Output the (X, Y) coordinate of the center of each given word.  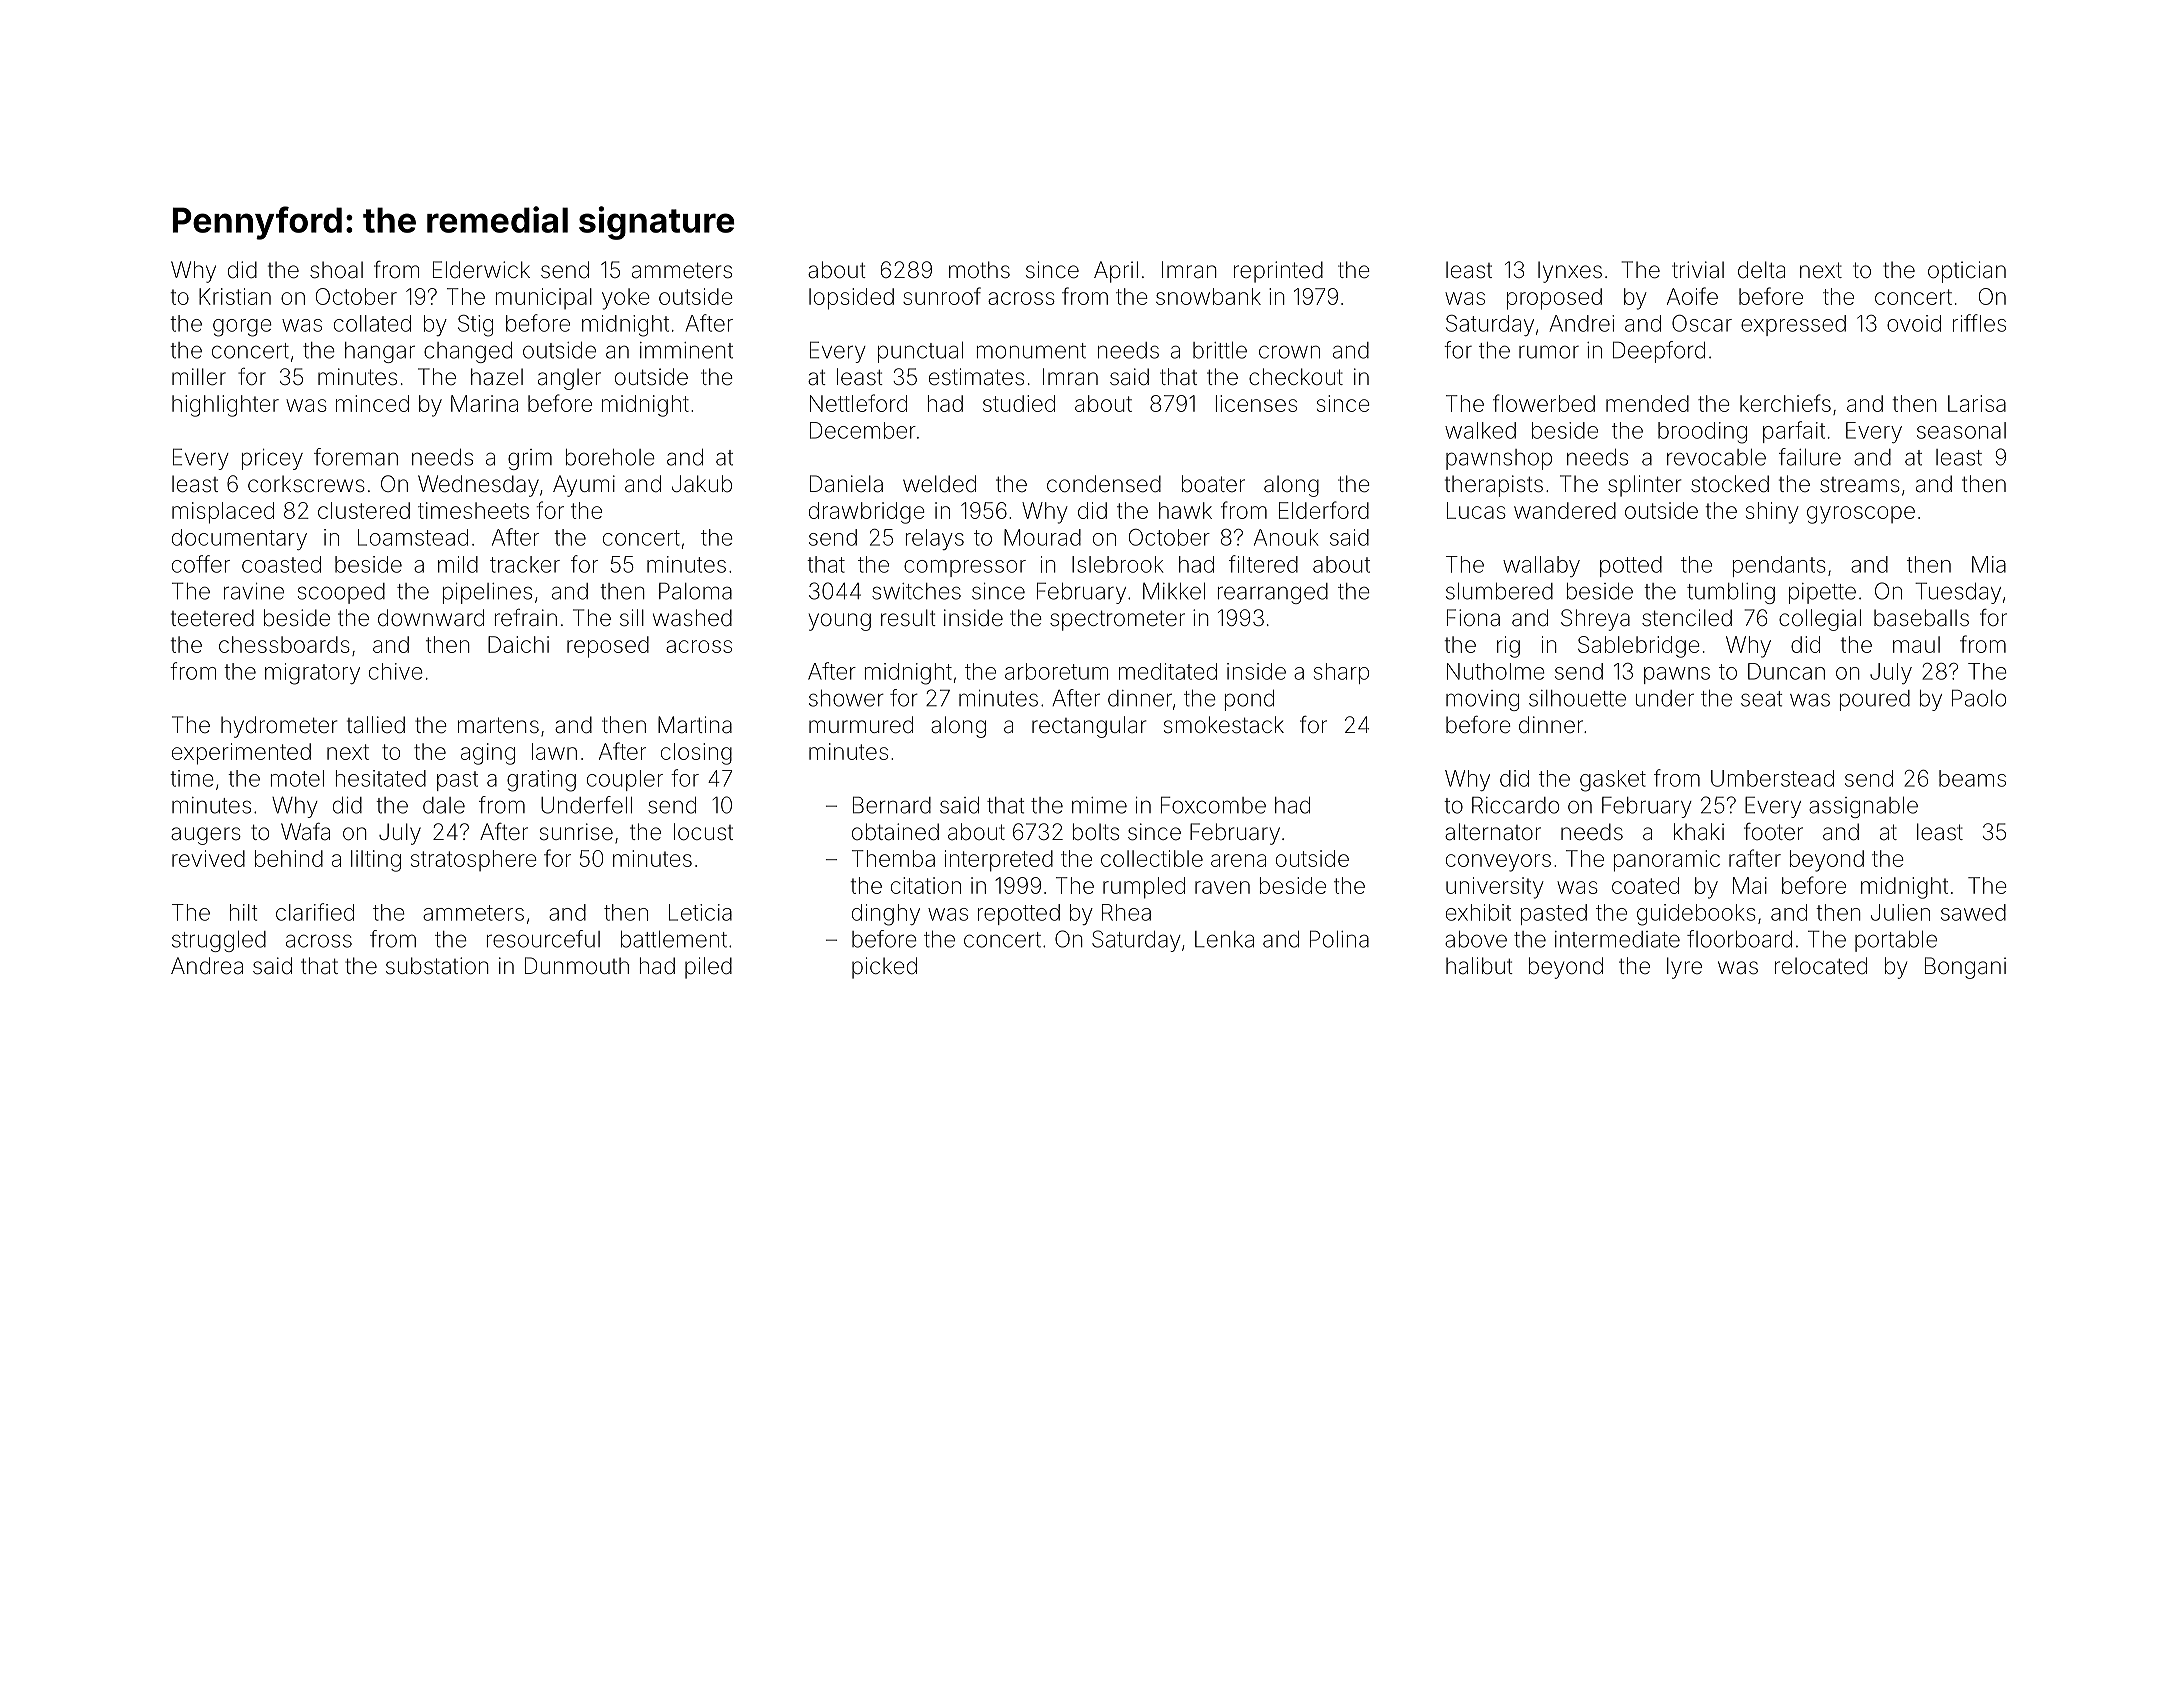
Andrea (207, 966)
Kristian (235, 296)
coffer (201, 564)
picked (884, 968)
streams (1860, 485)
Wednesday (478, 486)
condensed (1104, 484)
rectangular (1089, 727)
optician (1967, 272)
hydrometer (279, 727)
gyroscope (1861, 515)
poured (1875, 700)
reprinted (1278, 272)
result (908, 618)
